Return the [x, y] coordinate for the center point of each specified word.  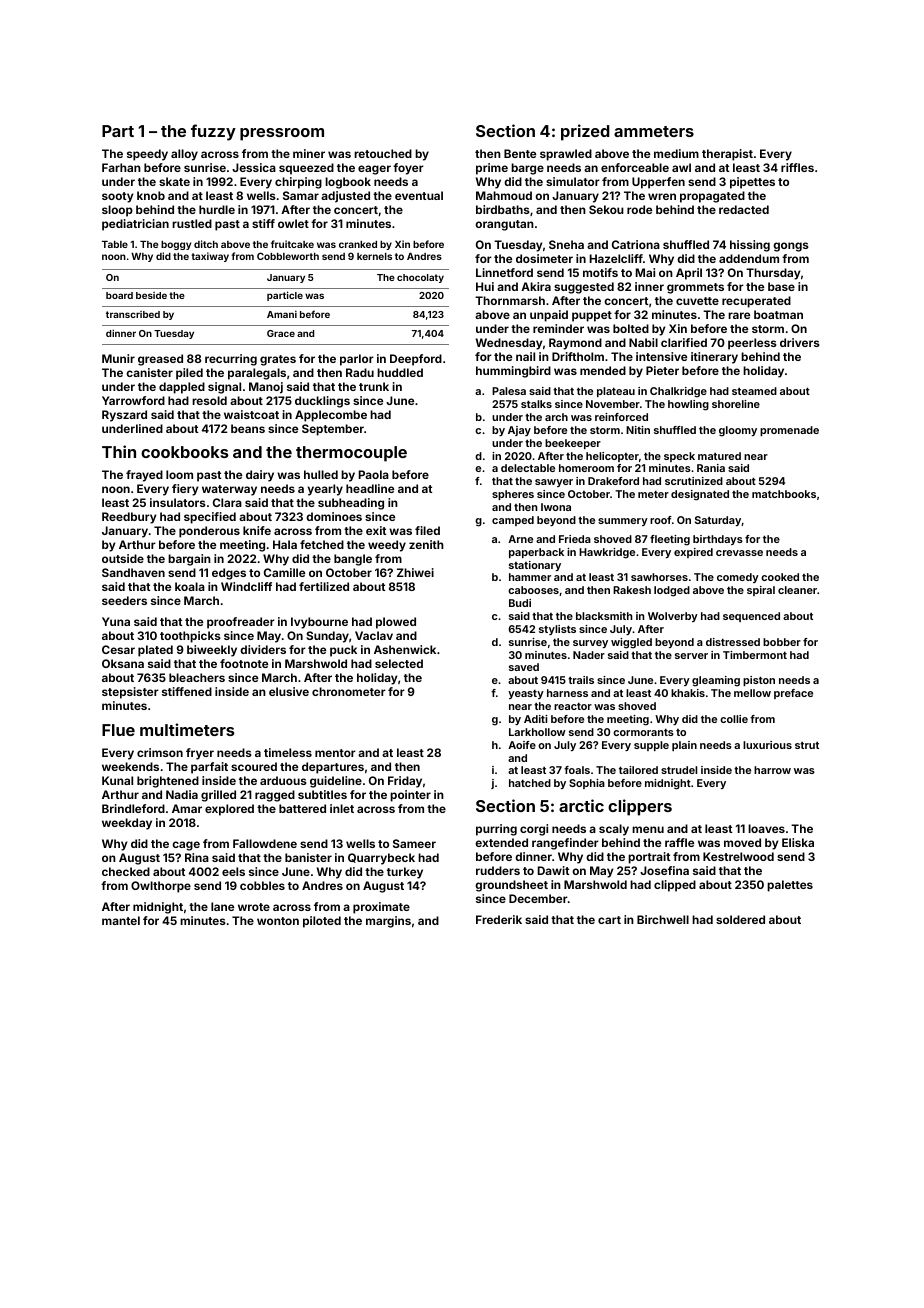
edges [229, 574]
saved [524, 667]
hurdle [217, 209]
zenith [426, 544]
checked [126, 871]
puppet [592, 316]
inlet [342, 808]
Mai [645, 272]
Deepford [416, 360]
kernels [374, 256]
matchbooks [784, 494]
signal [224, 388]
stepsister [130, 693]
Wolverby [673, 617]
